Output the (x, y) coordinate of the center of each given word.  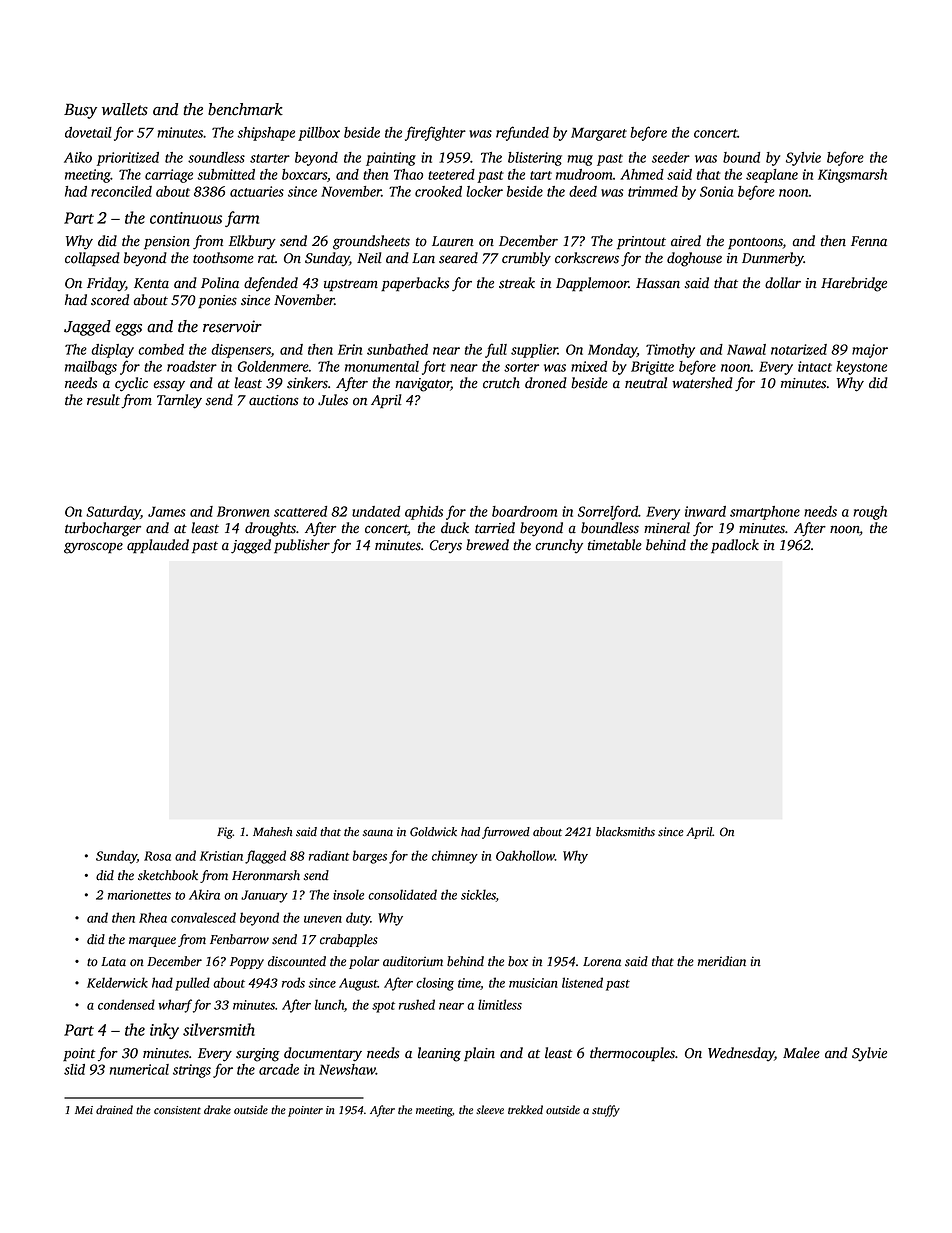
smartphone (765, 513)
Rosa (157, 856)
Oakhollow (525, 855)
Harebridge (854, 284)
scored (110, 300)
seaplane (772, 176)
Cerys (446, 547)
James (167, 511)
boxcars (304, 174)
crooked (438, 191)
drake (217, 1109)
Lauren (453, 241)
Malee (801, 1053)
